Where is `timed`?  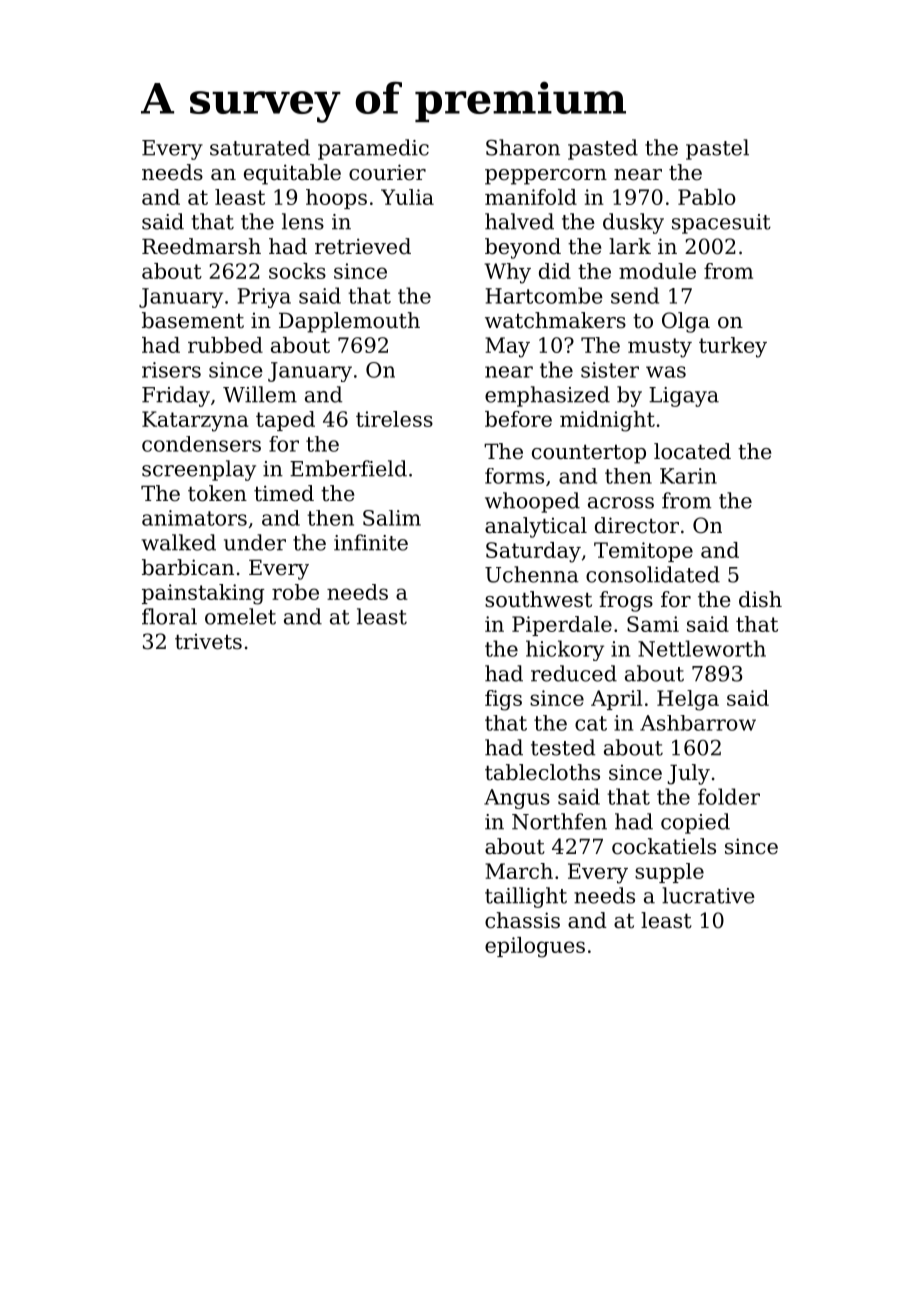
timed is located at coordinates (284, 493).
